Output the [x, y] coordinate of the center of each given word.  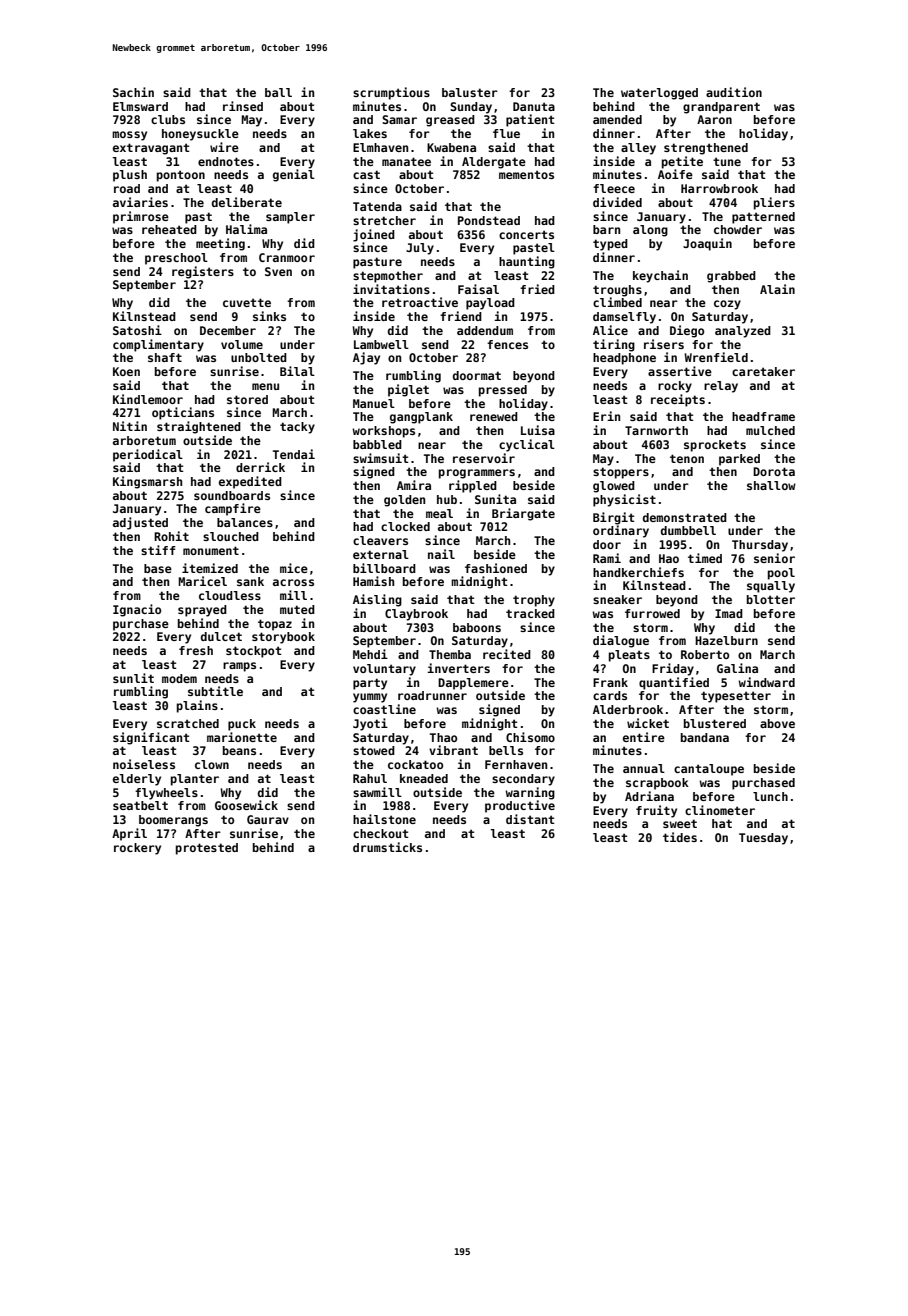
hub [447, 499]
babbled [377, 444]
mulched [770, 430]
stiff [158, 550]
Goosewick [246, 805]
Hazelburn [726, 640]
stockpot [253, 652]
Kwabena [451, 147]
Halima [246, 229]
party [370, 684]
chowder [738, 229]
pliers [774, 203]
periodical [148, 455]
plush [130, 176]
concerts [526, 234]
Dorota [774, 471]
